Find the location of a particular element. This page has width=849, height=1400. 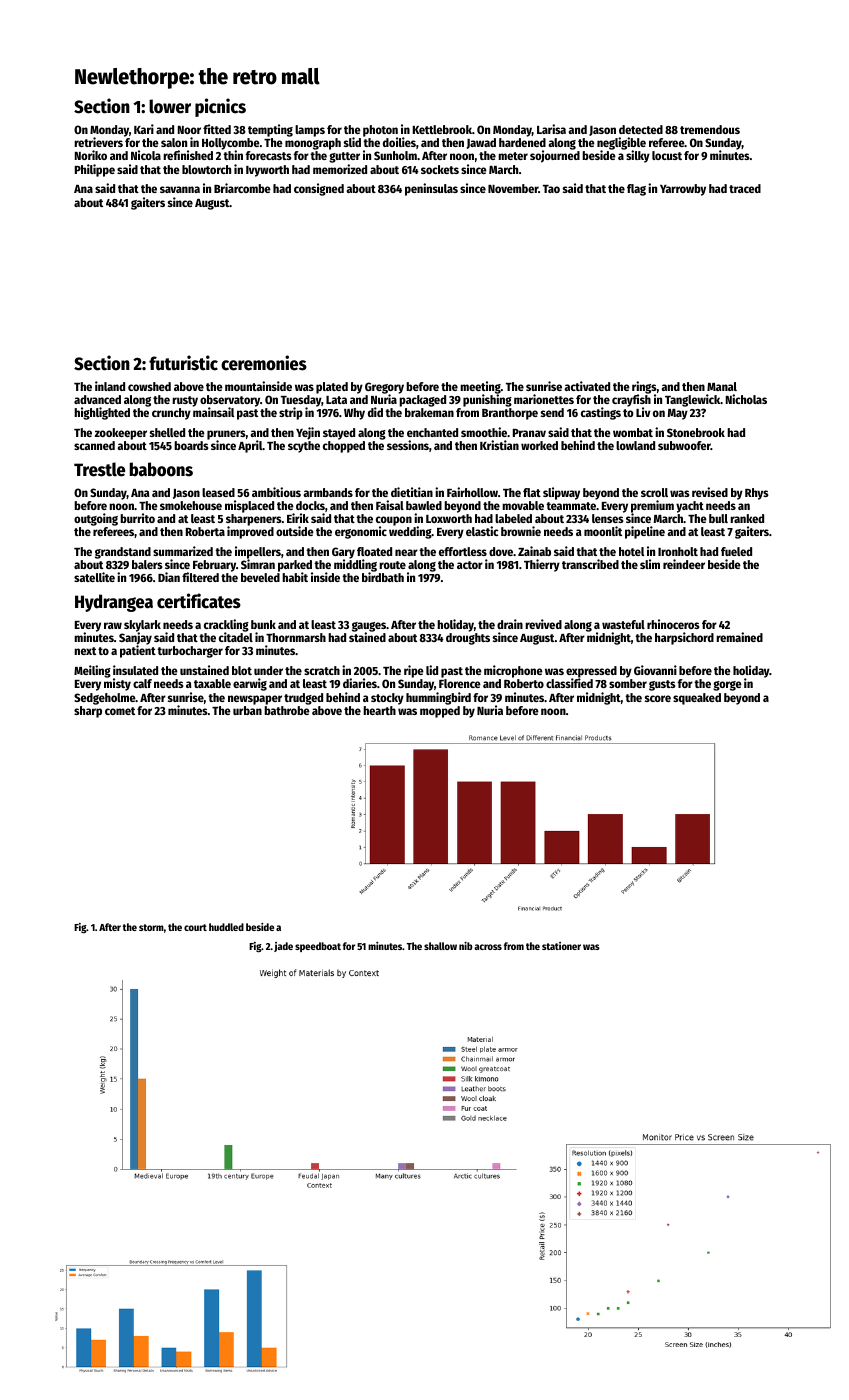

squeaked is located at coordinates (697, 699).
